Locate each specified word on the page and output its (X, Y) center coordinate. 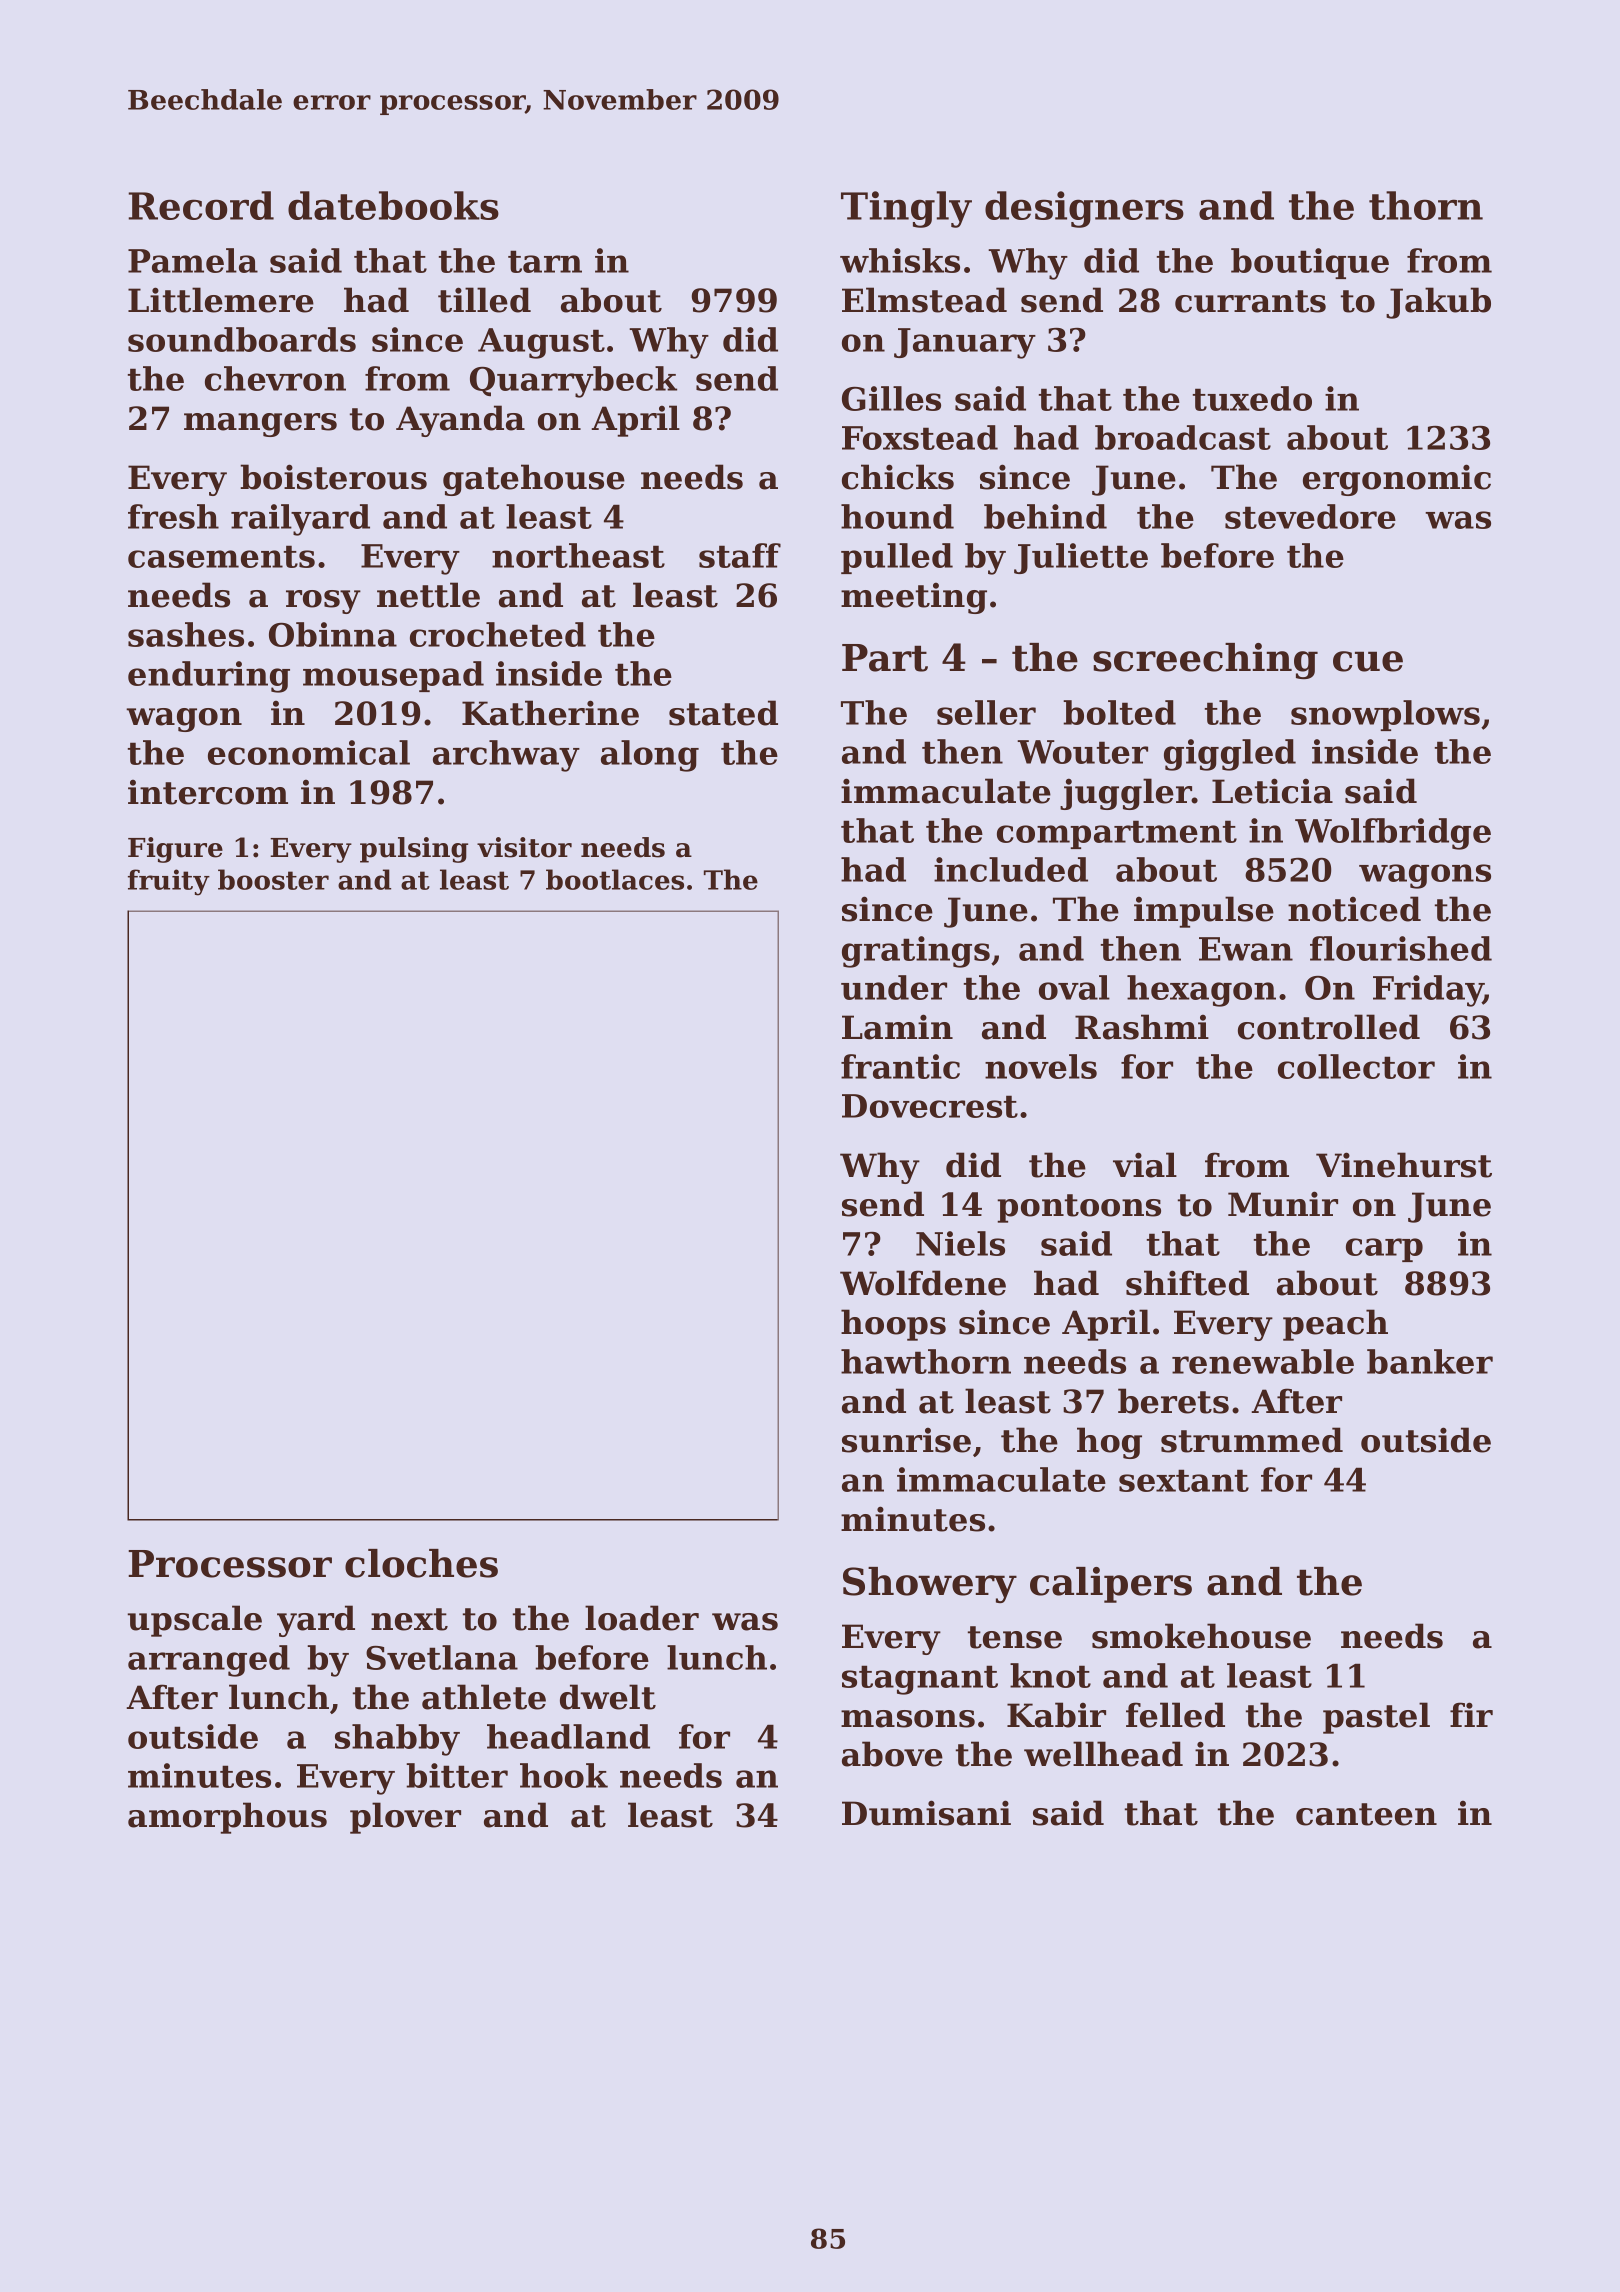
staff (740, 555)
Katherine (550, 713)
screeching (1205, 661)
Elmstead (924, 300)
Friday (1428, 991)
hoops (893, 1325)
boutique (1310, 263)
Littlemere (221, 300)
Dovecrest (930, 1106)
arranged (209, 1661)
